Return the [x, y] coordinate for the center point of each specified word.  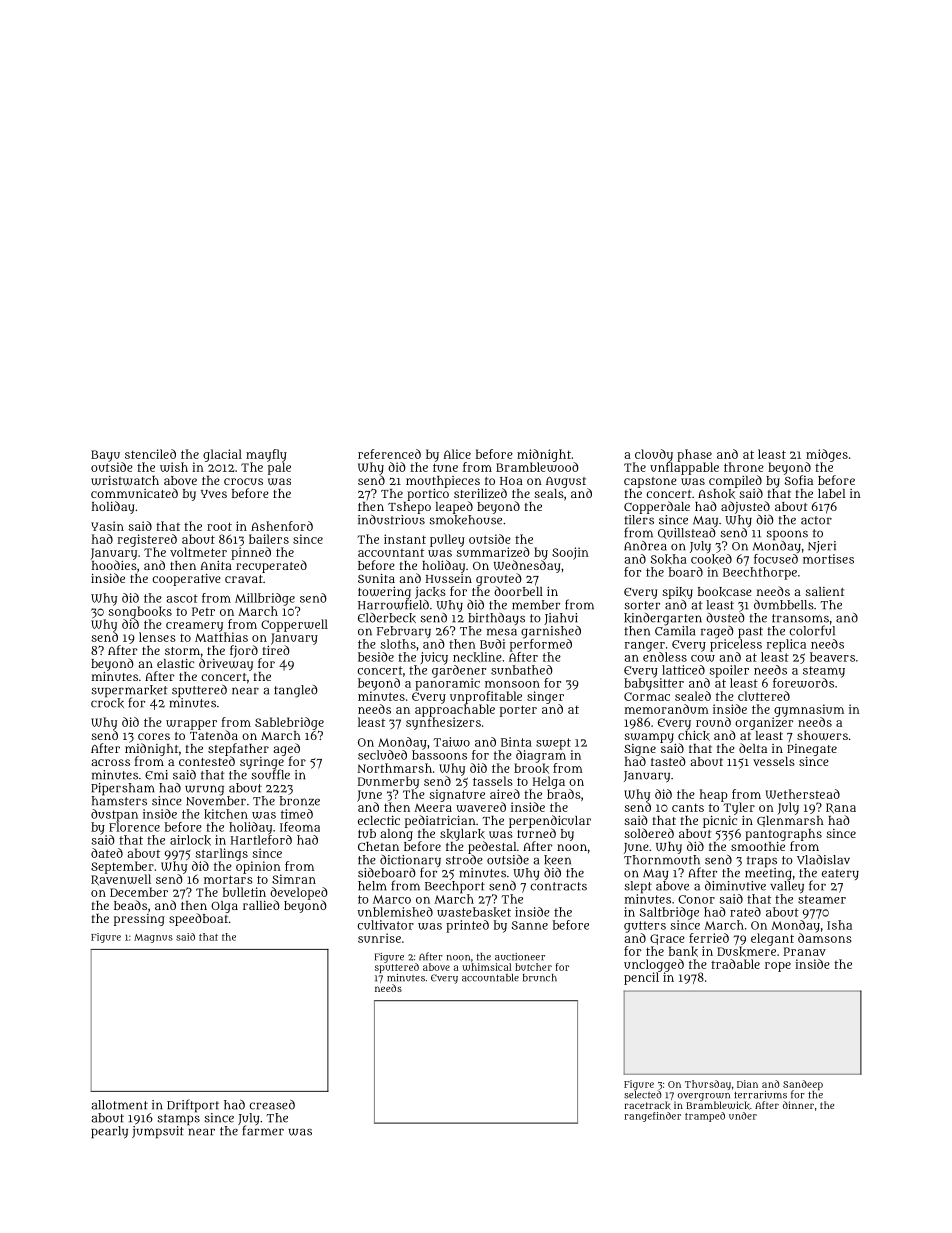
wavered [481, 807]
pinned [251, 553]
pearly [109, 1132]
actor [816, 520]
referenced [389, 454]
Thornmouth [662, 860]
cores [154, 736]
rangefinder [652, 1117]
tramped [705, 1117]
